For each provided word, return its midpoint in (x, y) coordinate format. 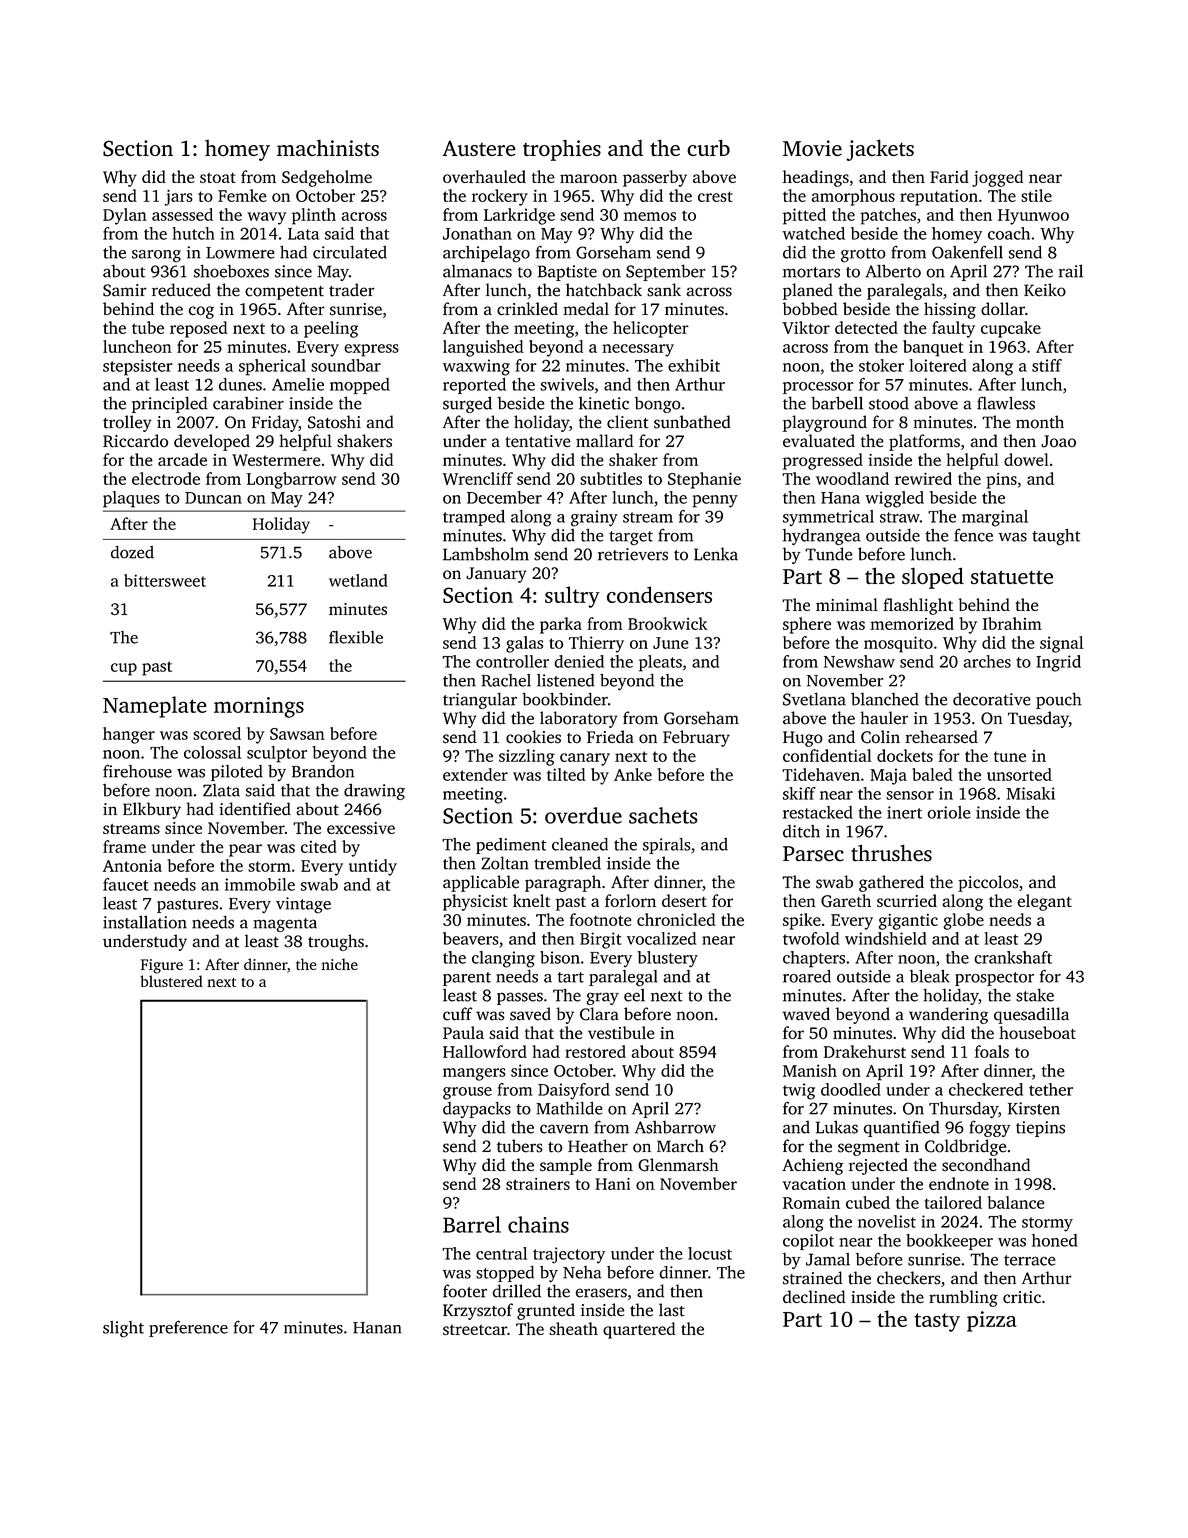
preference (188, 1328)
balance (1016, 1202)
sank (664, 290)
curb (708, 147)
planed (808, 291)
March (680, 1146)
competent (284, 293)
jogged (997, 178)
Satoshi (334, 422)
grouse (467, 1093)
